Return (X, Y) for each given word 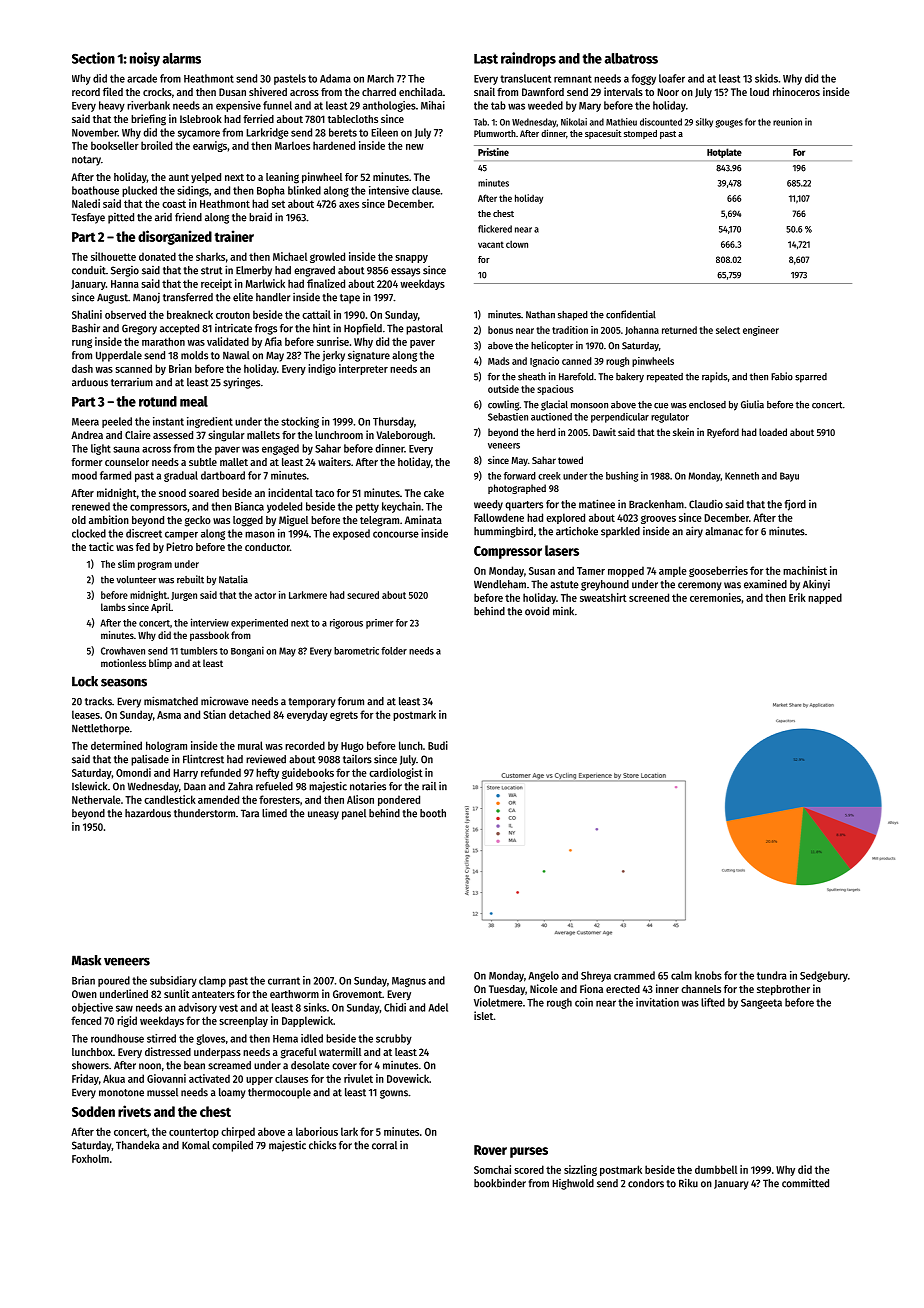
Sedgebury (824, 976)
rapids (715, 377)
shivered (268, 91)
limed (274, 813)
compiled (232, 1146)
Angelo (543, 976)
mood (84, 475)
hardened (334, 145)
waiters (334, 461)
